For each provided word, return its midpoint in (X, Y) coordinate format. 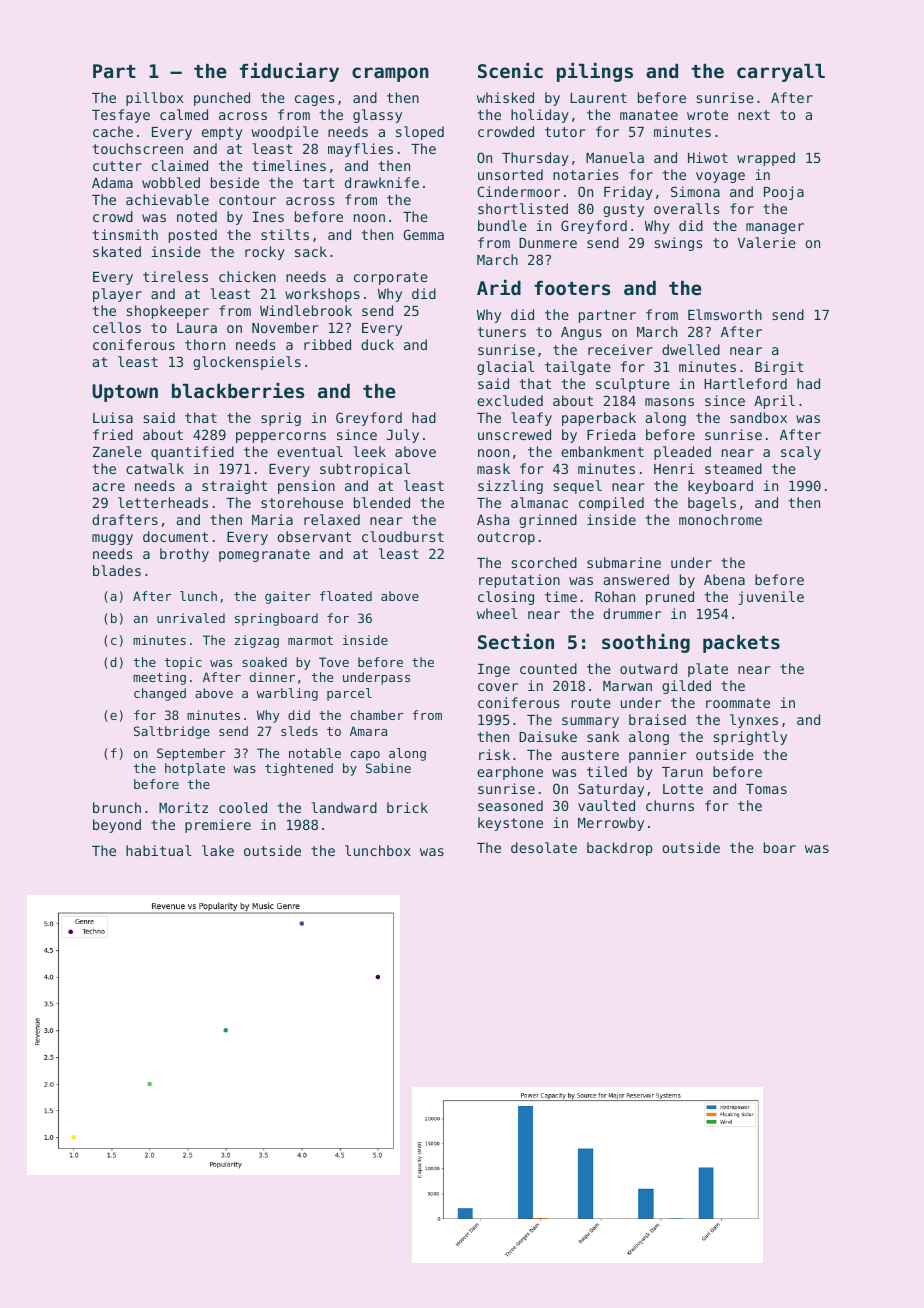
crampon (390, 74)
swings (678, 244)
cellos (117, 327)
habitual (159, 850)
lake (218, 850)
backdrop (620, 849)
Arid (499, 287)
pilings (595, 72)
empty (222, 133)
